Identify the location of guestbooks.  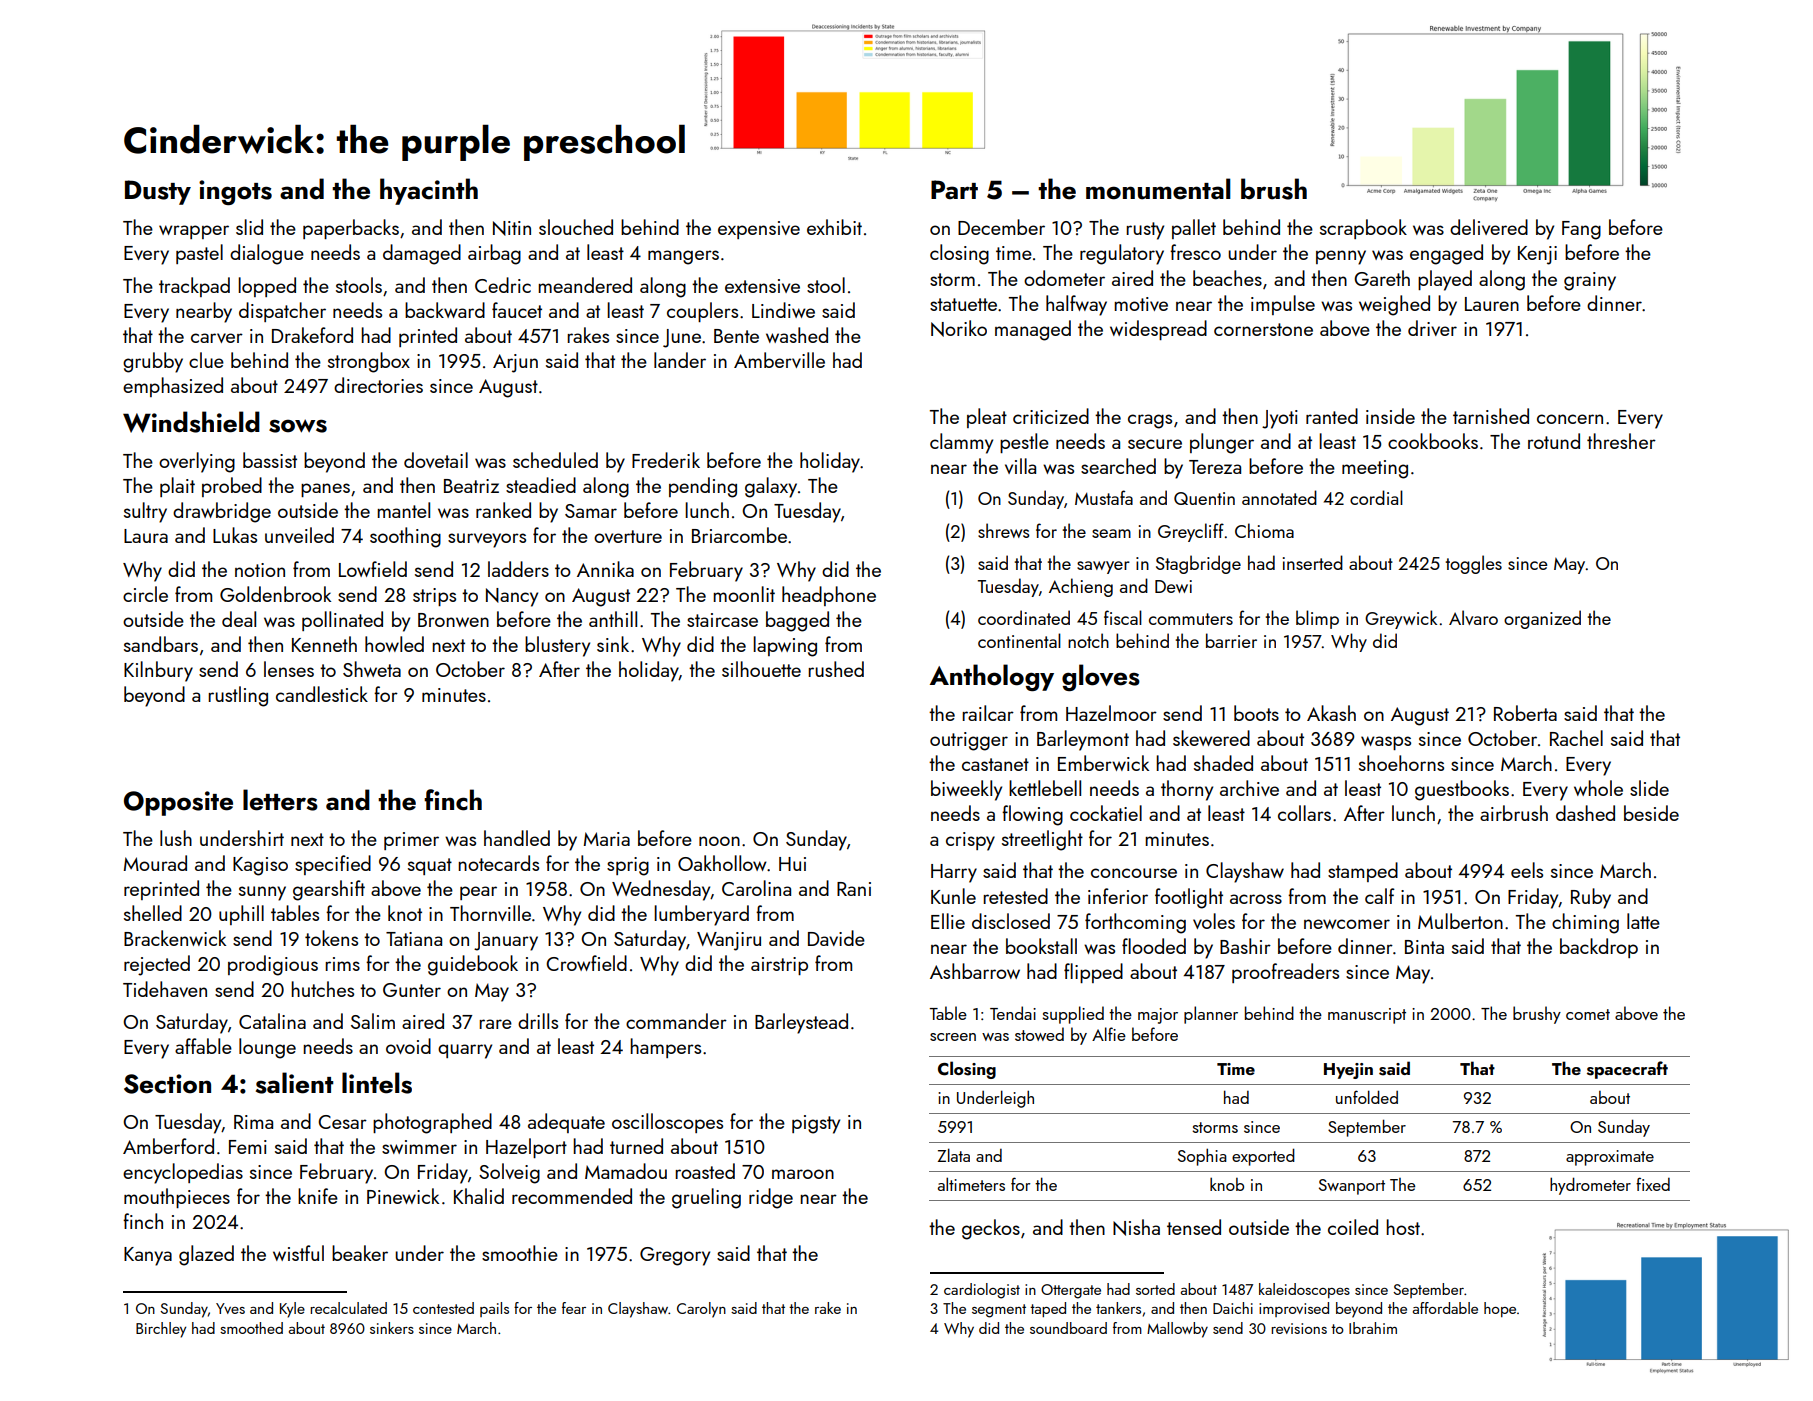
(1462, 790).
